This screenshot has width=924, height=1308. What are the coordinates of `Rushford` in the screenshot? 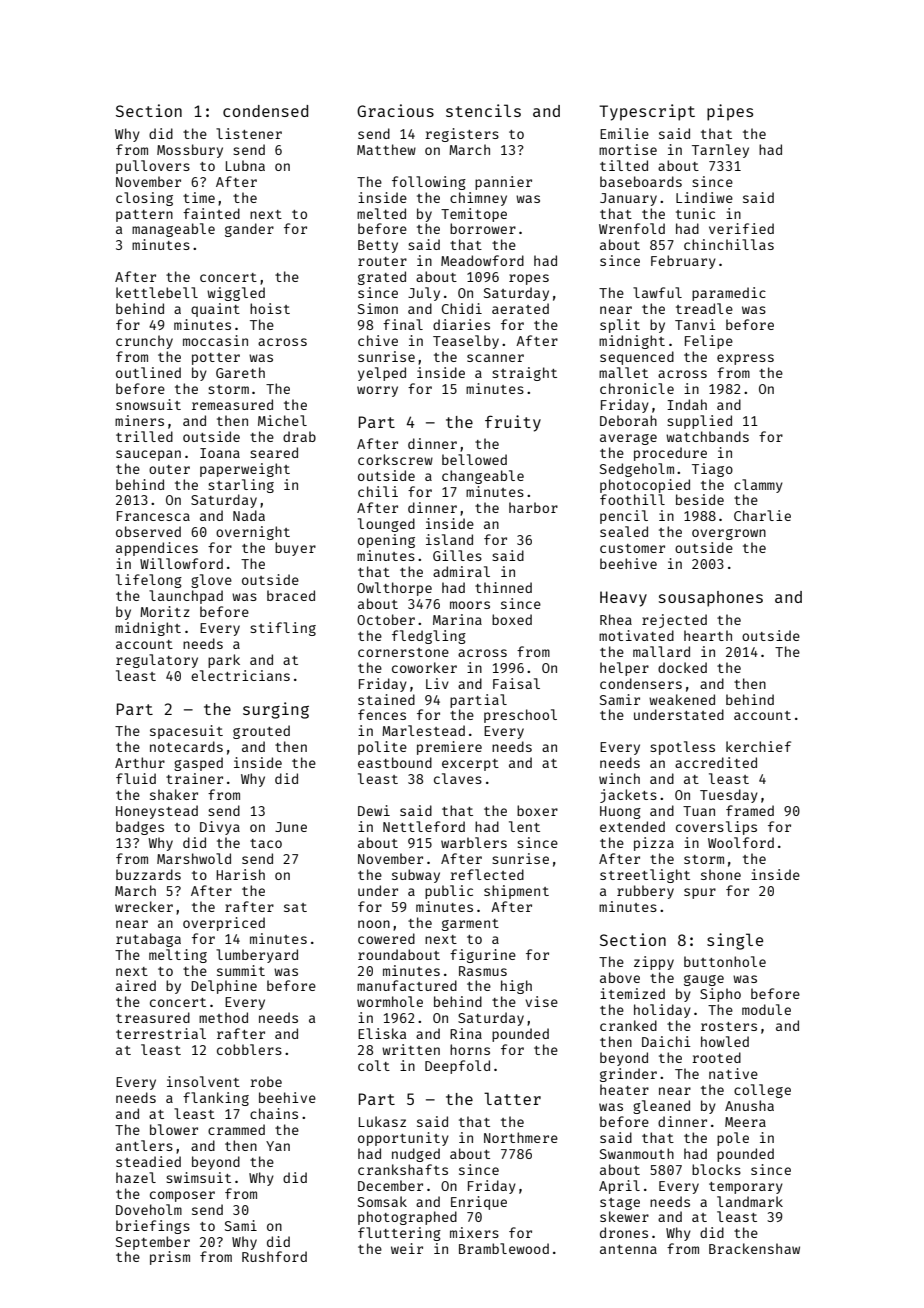 It's located at (274, 1256).
